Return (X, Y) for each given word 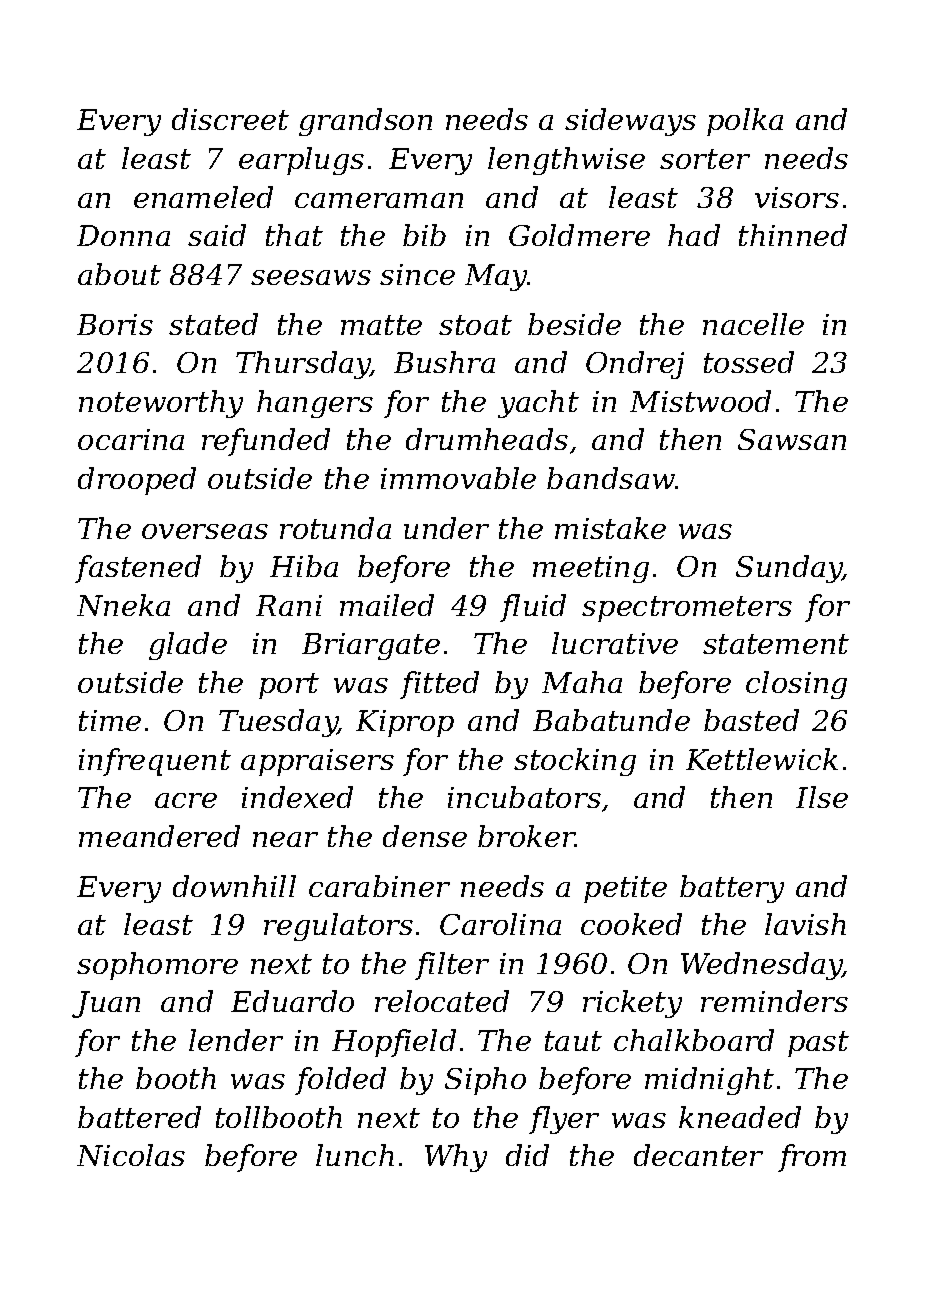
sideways (630, 122)
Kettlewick (762, 759)
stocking (575, 762)
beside (574, 324)
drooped (137, 481)
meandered (159, 836)
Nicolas (131, 1155)
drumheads (487, 439)
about (119, 274)
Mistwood (700, 401)
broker (526, 836)
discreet (230, 119)
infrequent (155, 762)
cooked (631, 924)
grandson (365, 122)
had (694, 235)
